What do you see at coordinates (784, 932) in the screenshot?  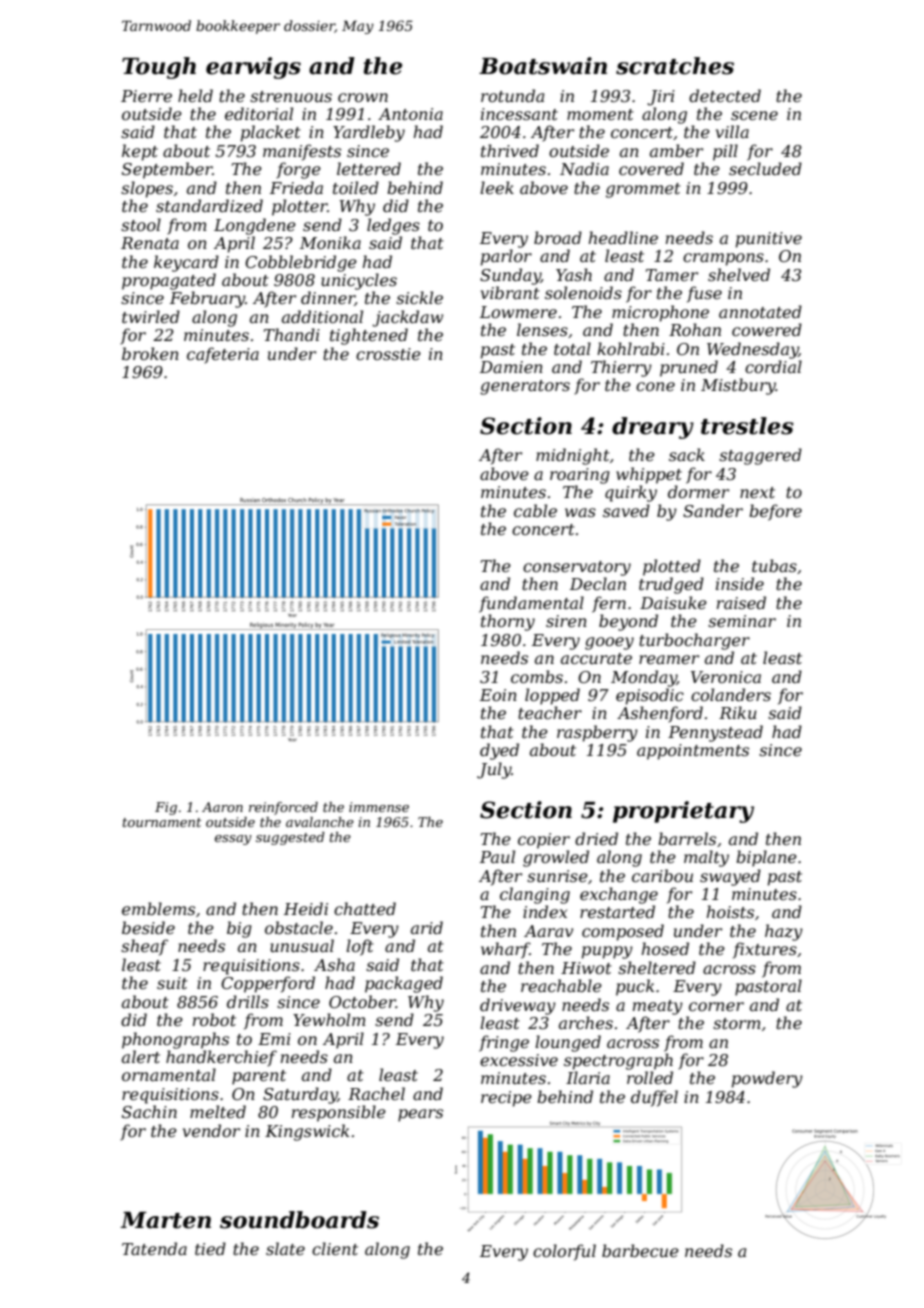 I see `hazy` at bounding box center [784, 932].
